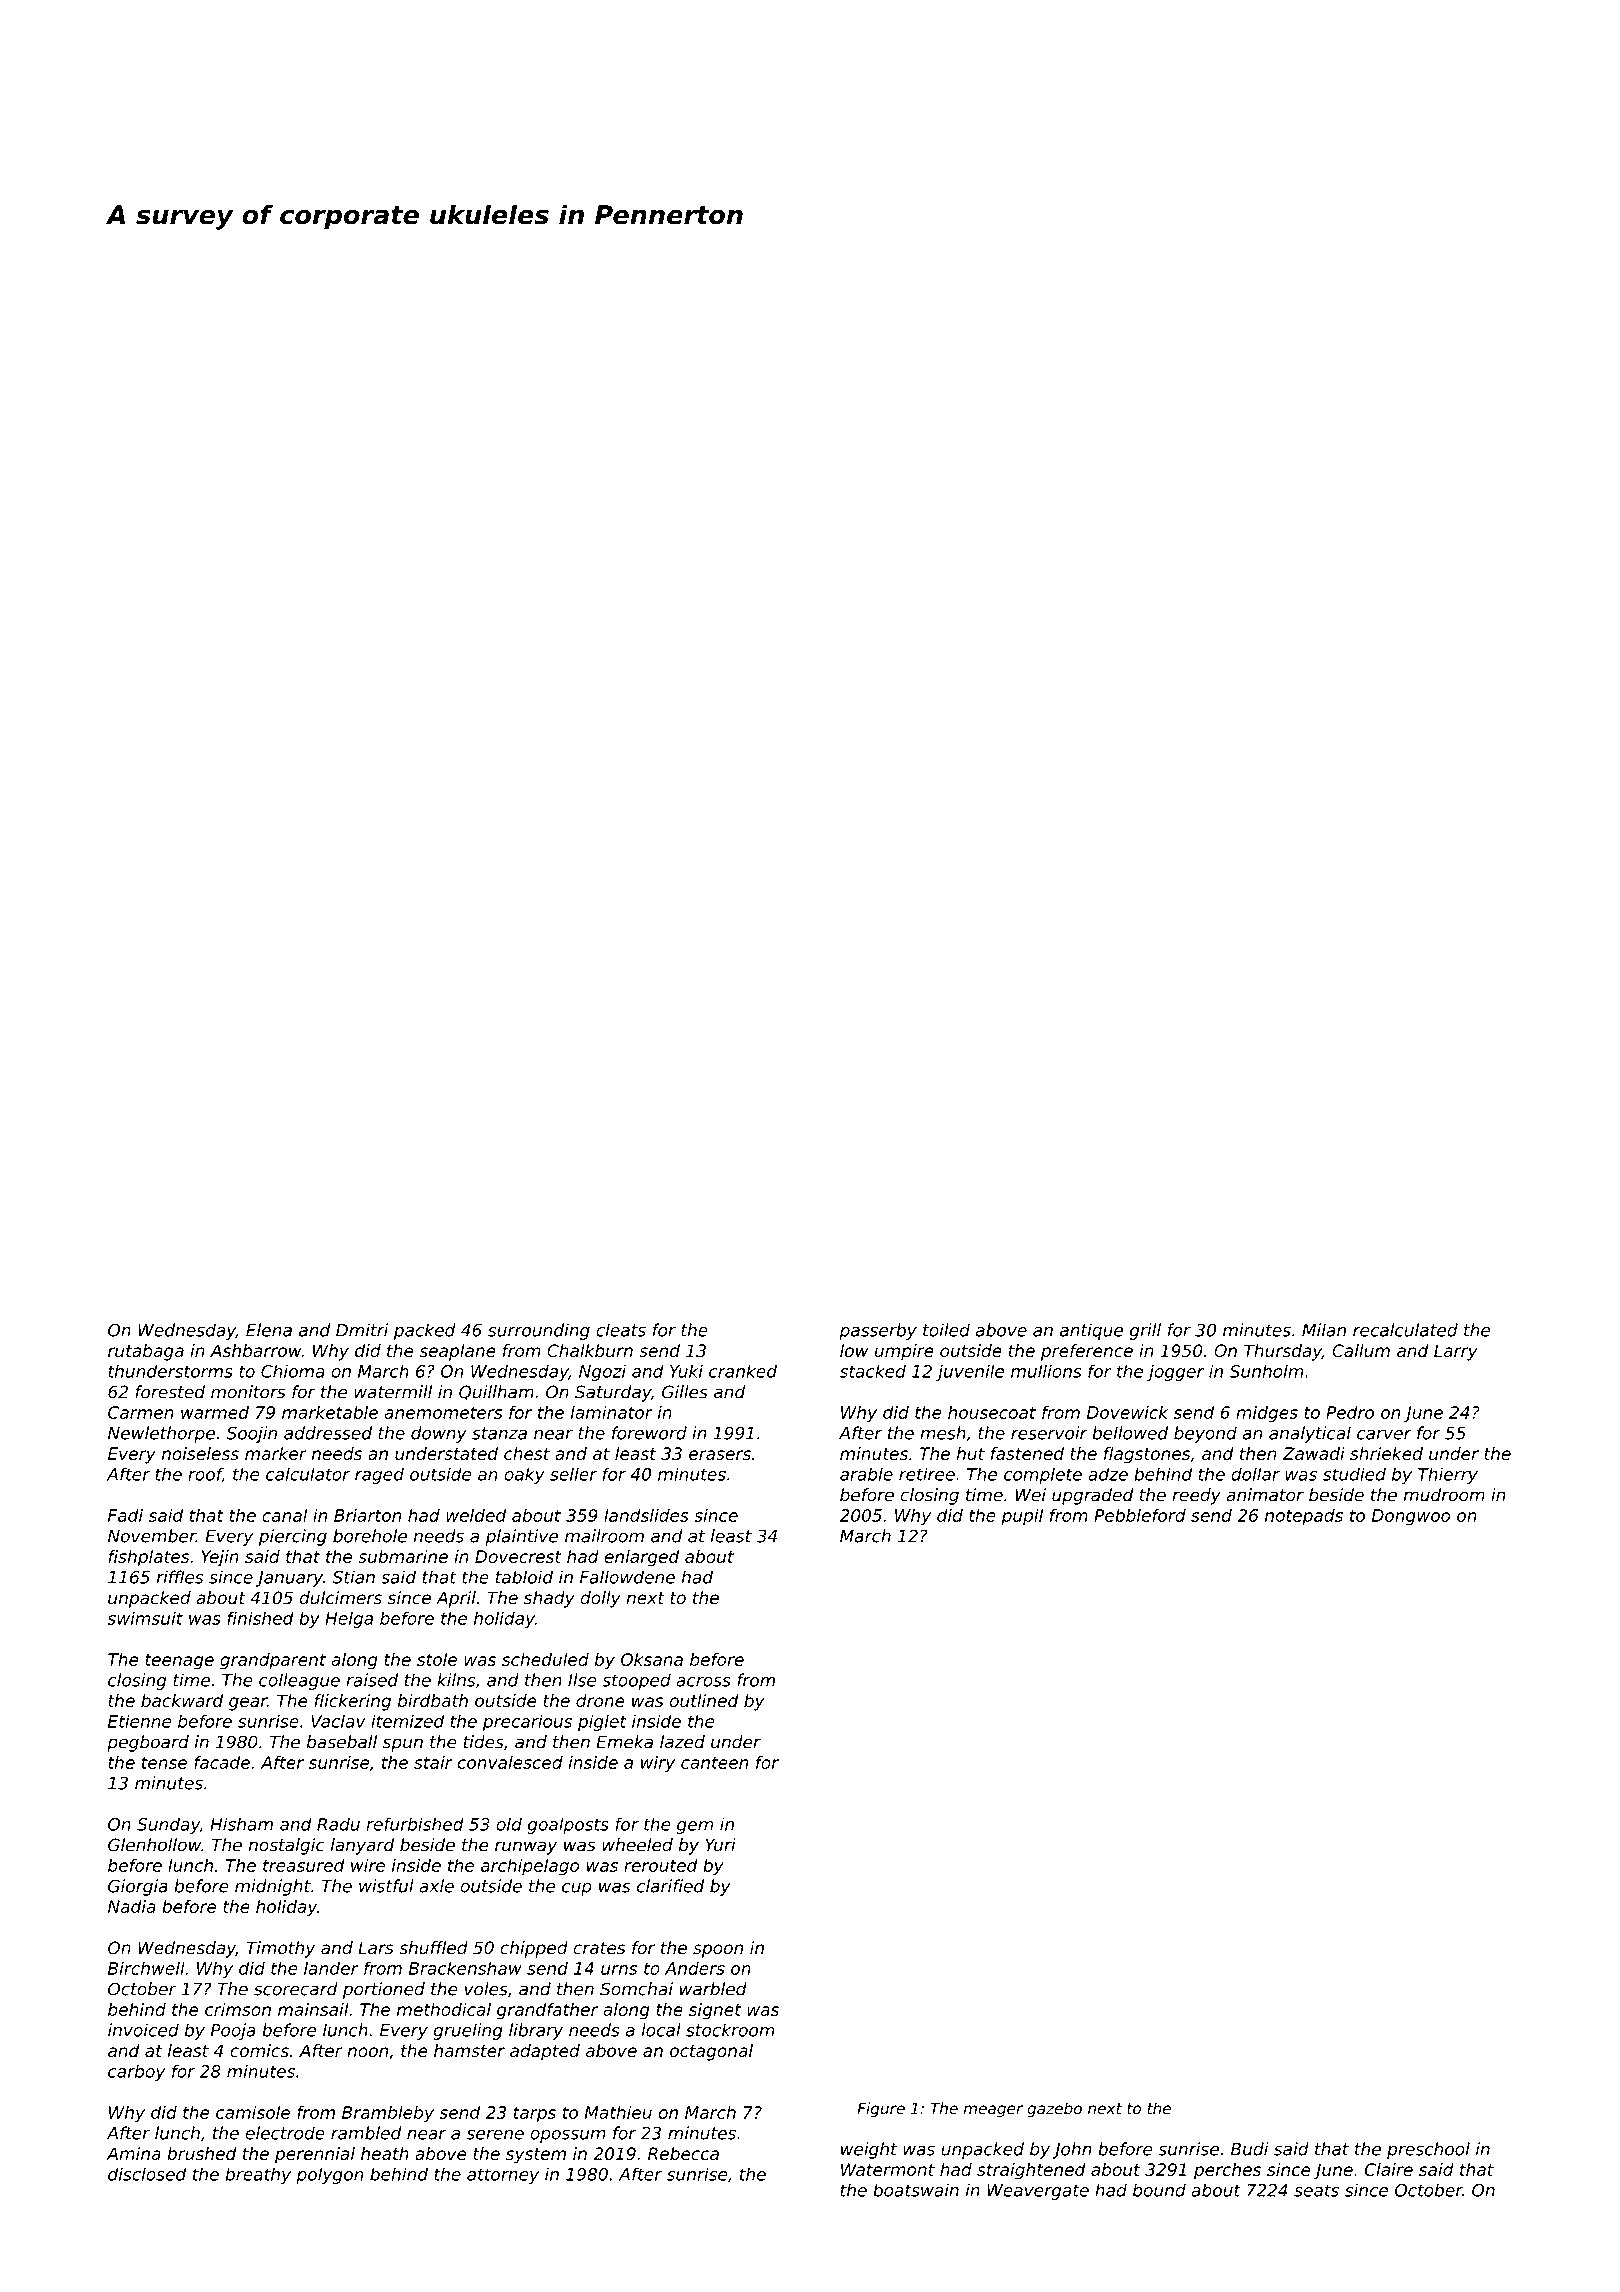  What do you see at coordinates (139, 1721) in the image?
I see `Etienne` at bounding box center [139, 1721].
